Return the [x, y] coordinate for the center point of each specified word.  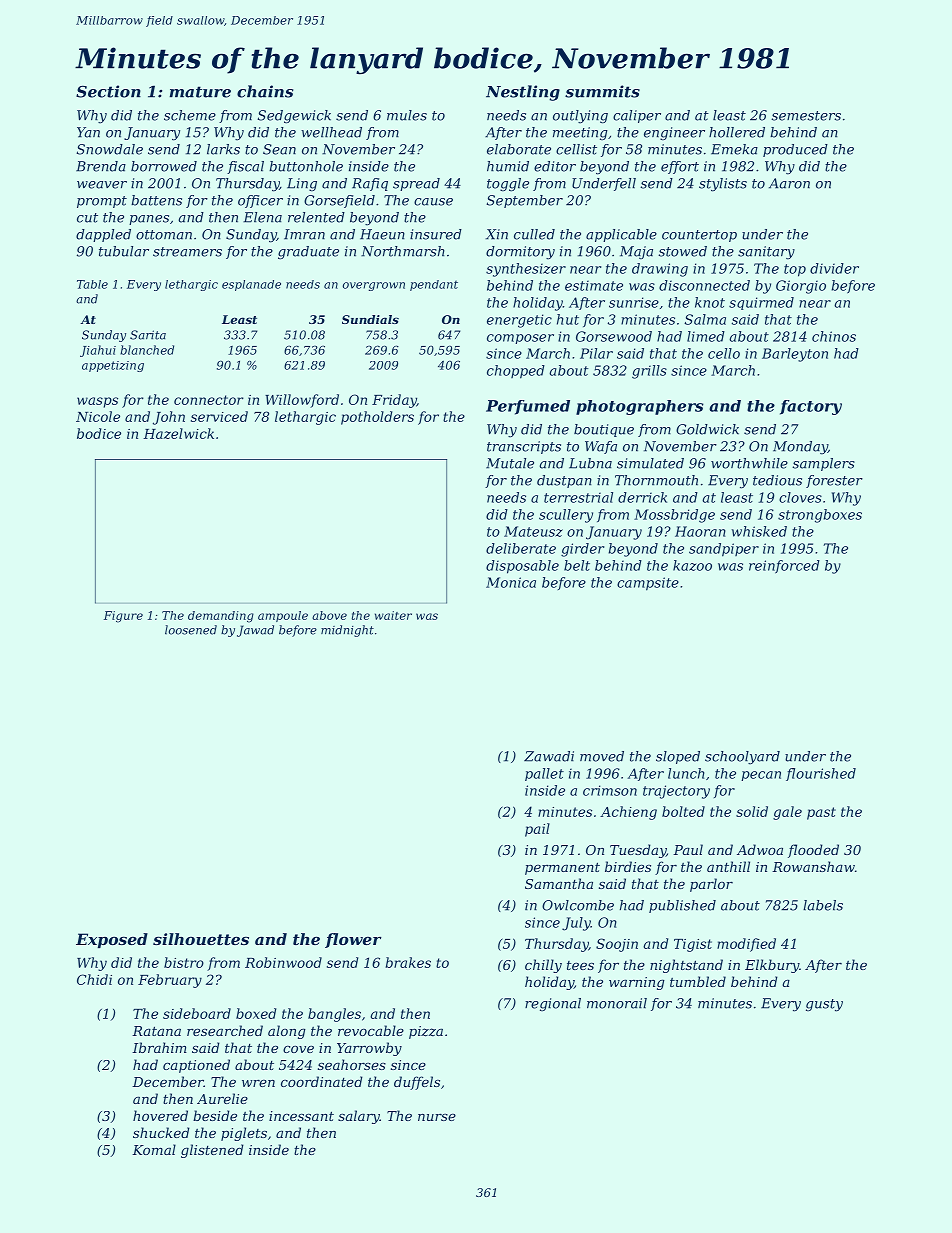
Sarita [148, 335]
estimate [594, 286]
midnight [347, 631]
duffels [417, 1083]
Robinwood [283, 962]
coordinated [322, 1081]
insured [436, 234]
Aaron [789, 183]
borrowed [164, 166]
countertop [699, 236]
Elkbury [772, 966]
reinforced [784, 566]
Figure [123, 617]
